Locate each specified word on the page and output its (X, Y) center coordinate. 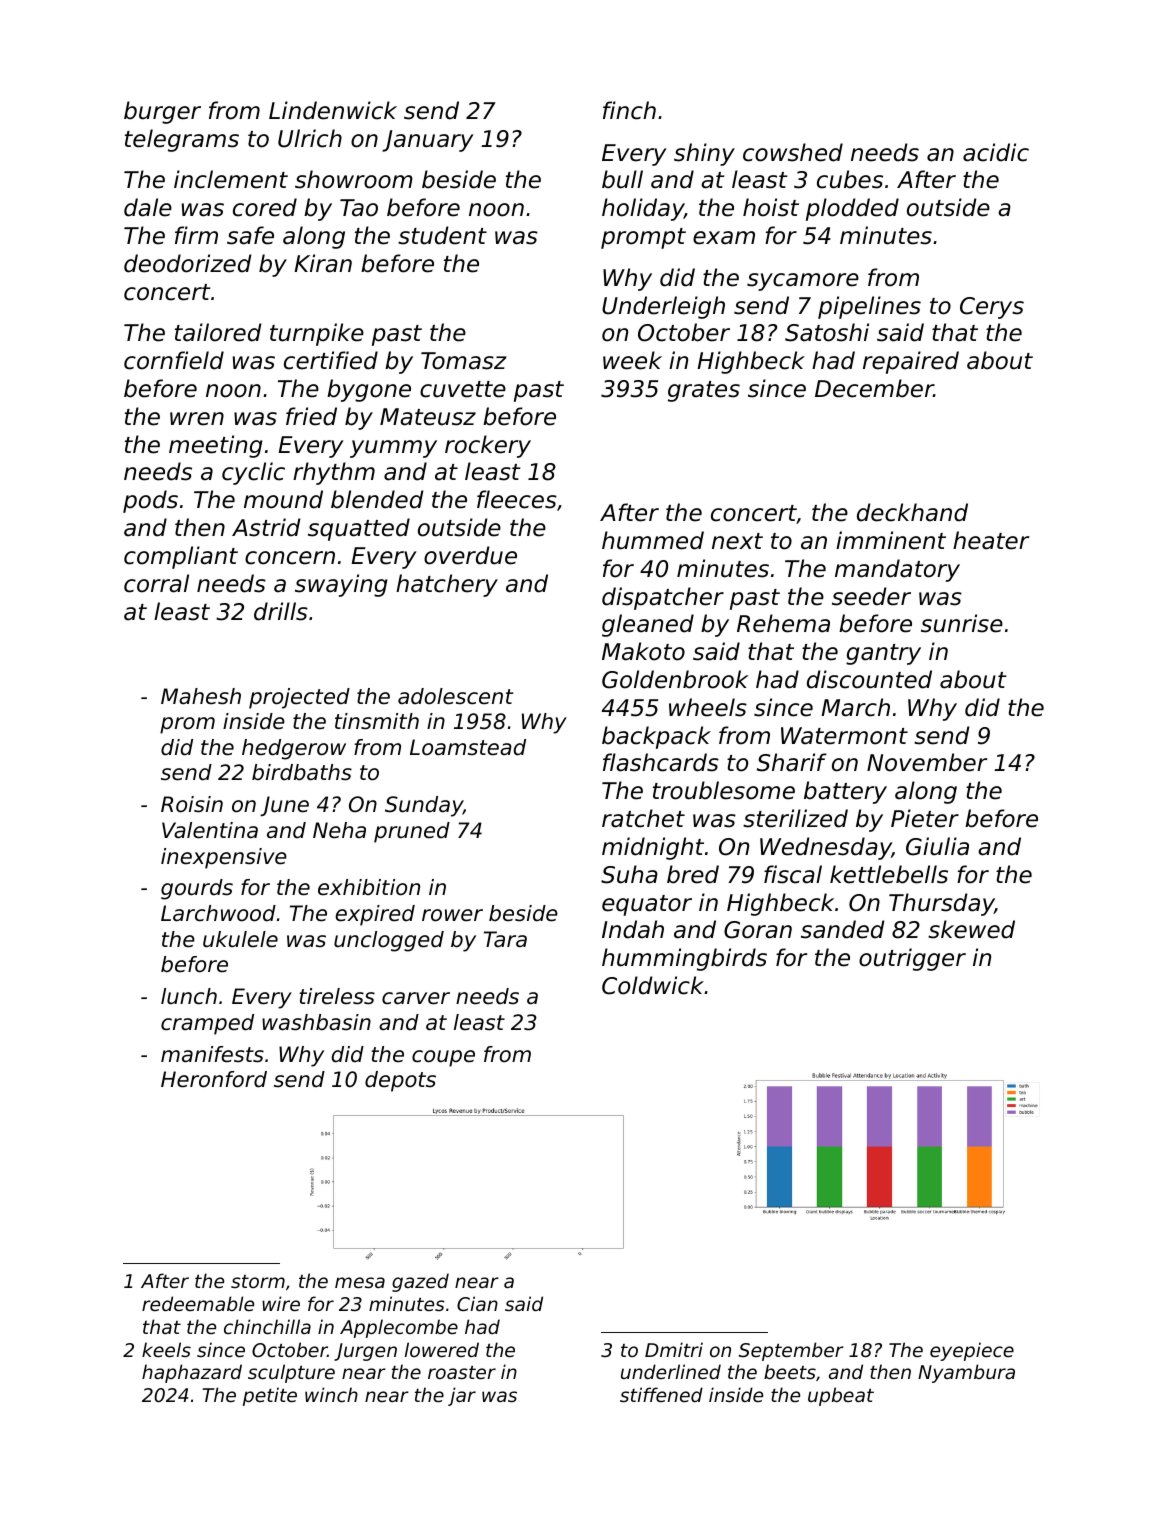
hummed (653, 540)
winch (331, 1394)
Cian (477, 1303)
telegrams (182, 140)
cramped (207, 1024)
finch (629, 110)
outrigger (912, 959)
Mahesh (201, 696)
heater (991, 540)
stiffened (661, 1394)
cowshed (793, 152)
